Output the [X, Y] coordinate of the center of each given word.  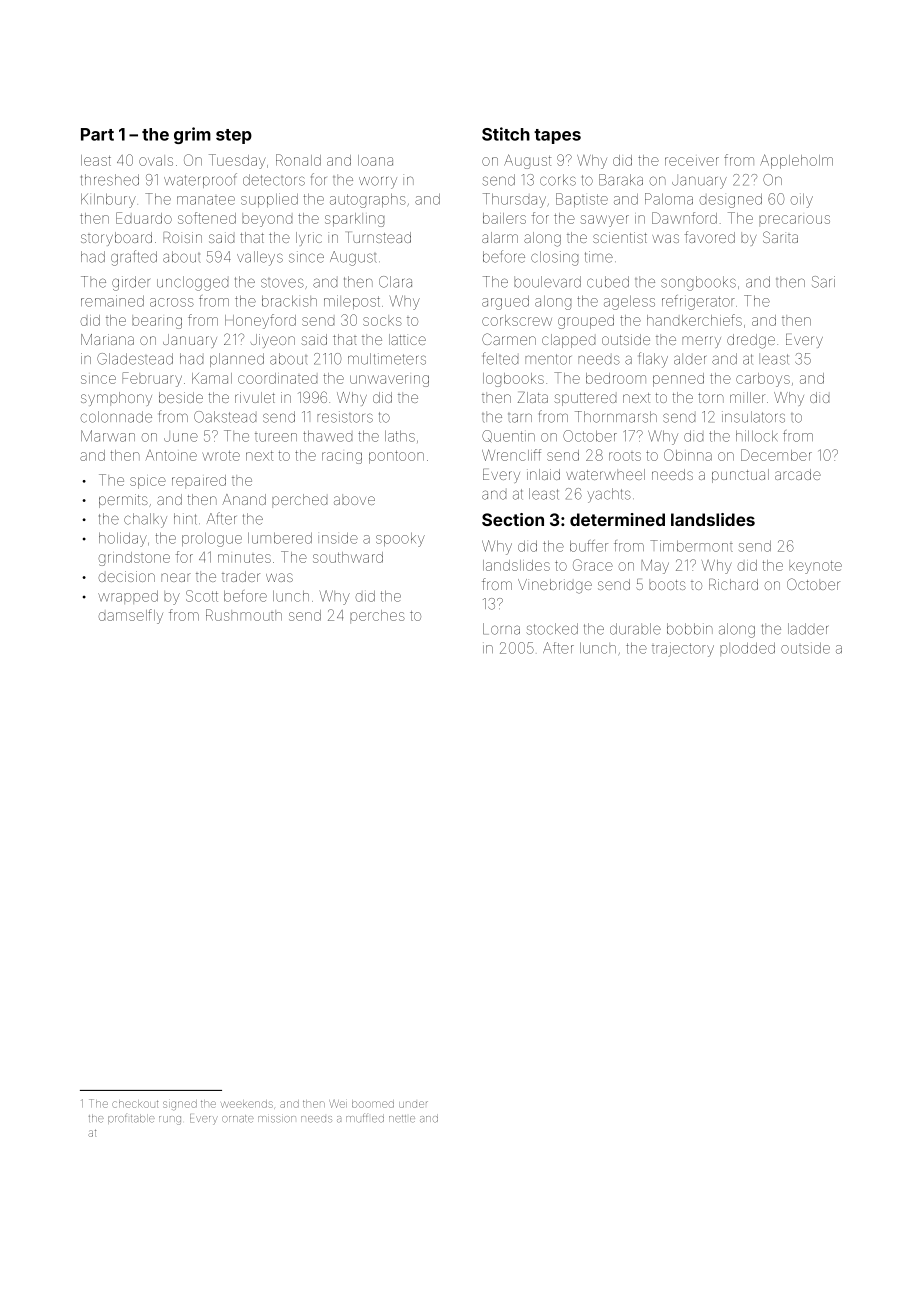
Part [97, 134]
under [413, 1104]
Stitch [506, 134]
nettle [402, 1119]
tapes [557, 136]
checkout [135, 1104]
